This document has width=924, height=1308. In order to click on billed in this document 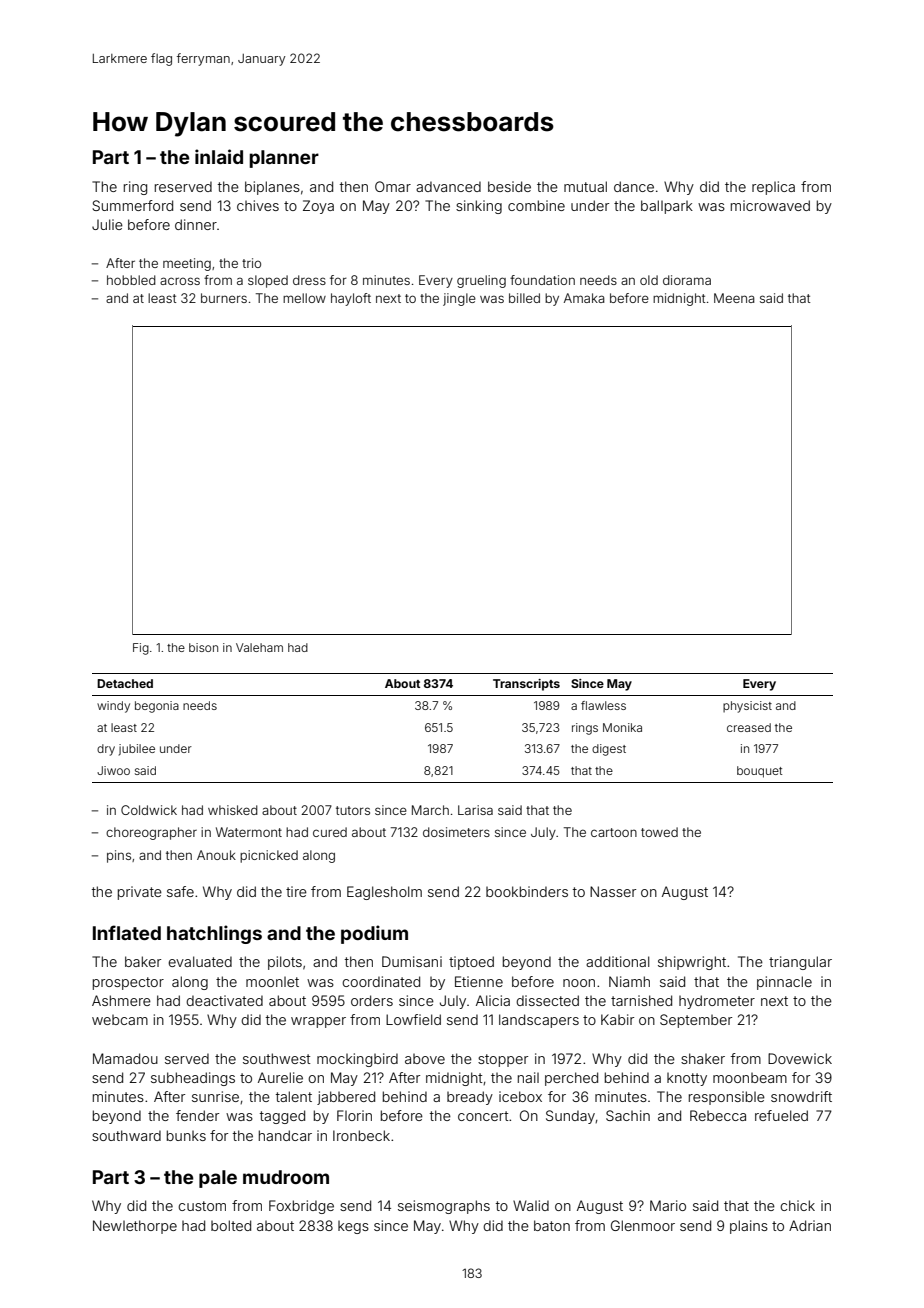, I will do `click(524, 298)`.
